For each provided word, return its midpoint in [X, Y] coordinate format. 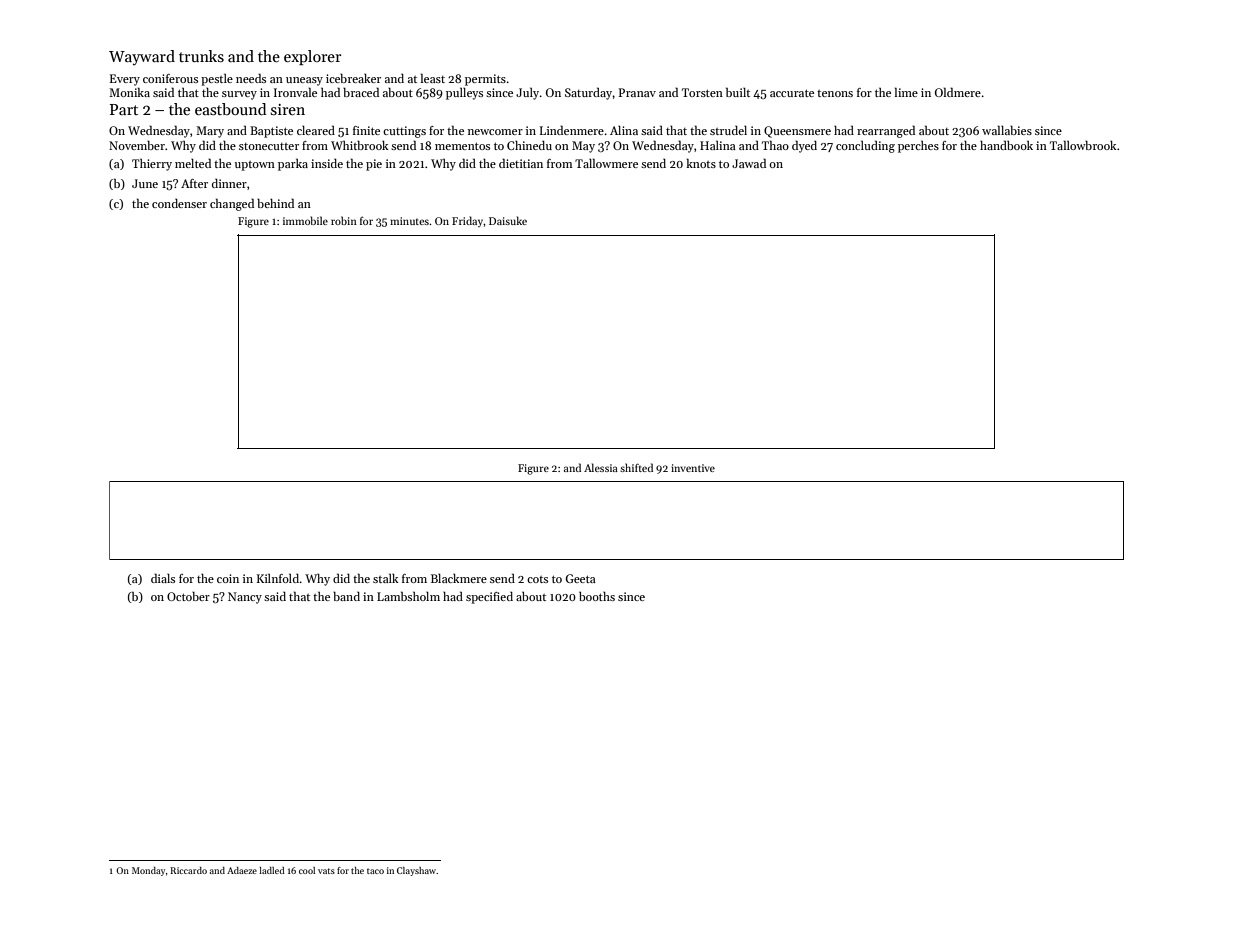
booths [597, 596]
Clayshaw [417, 871]
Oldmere [958, 92]
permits [485, 80]
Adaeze [242, 870]
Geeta [581, 578]
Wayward [142, 57]
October [188, 596]
